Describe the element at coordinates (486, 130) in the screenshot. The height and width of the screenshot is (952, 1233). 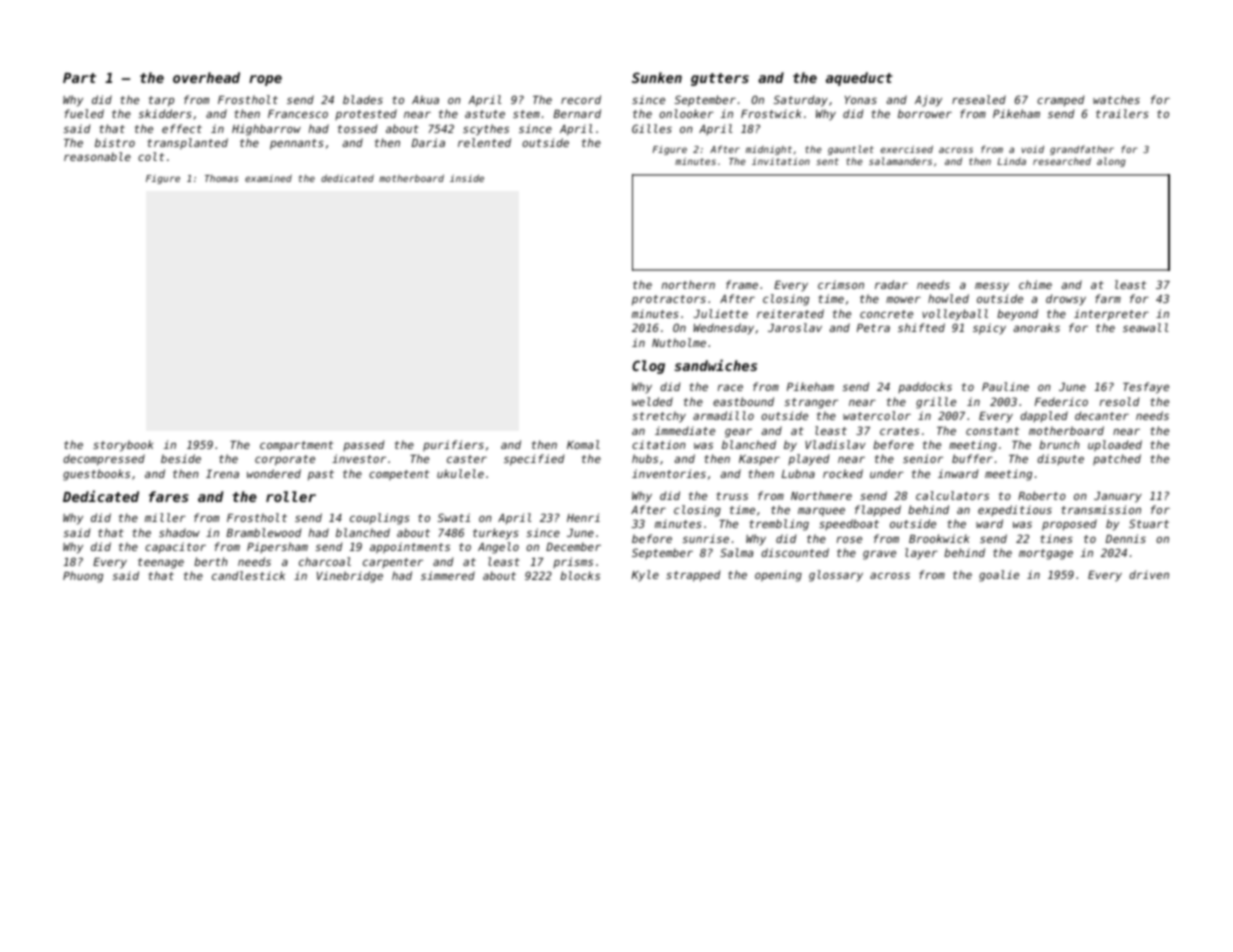
I see `scythes` at that location.
